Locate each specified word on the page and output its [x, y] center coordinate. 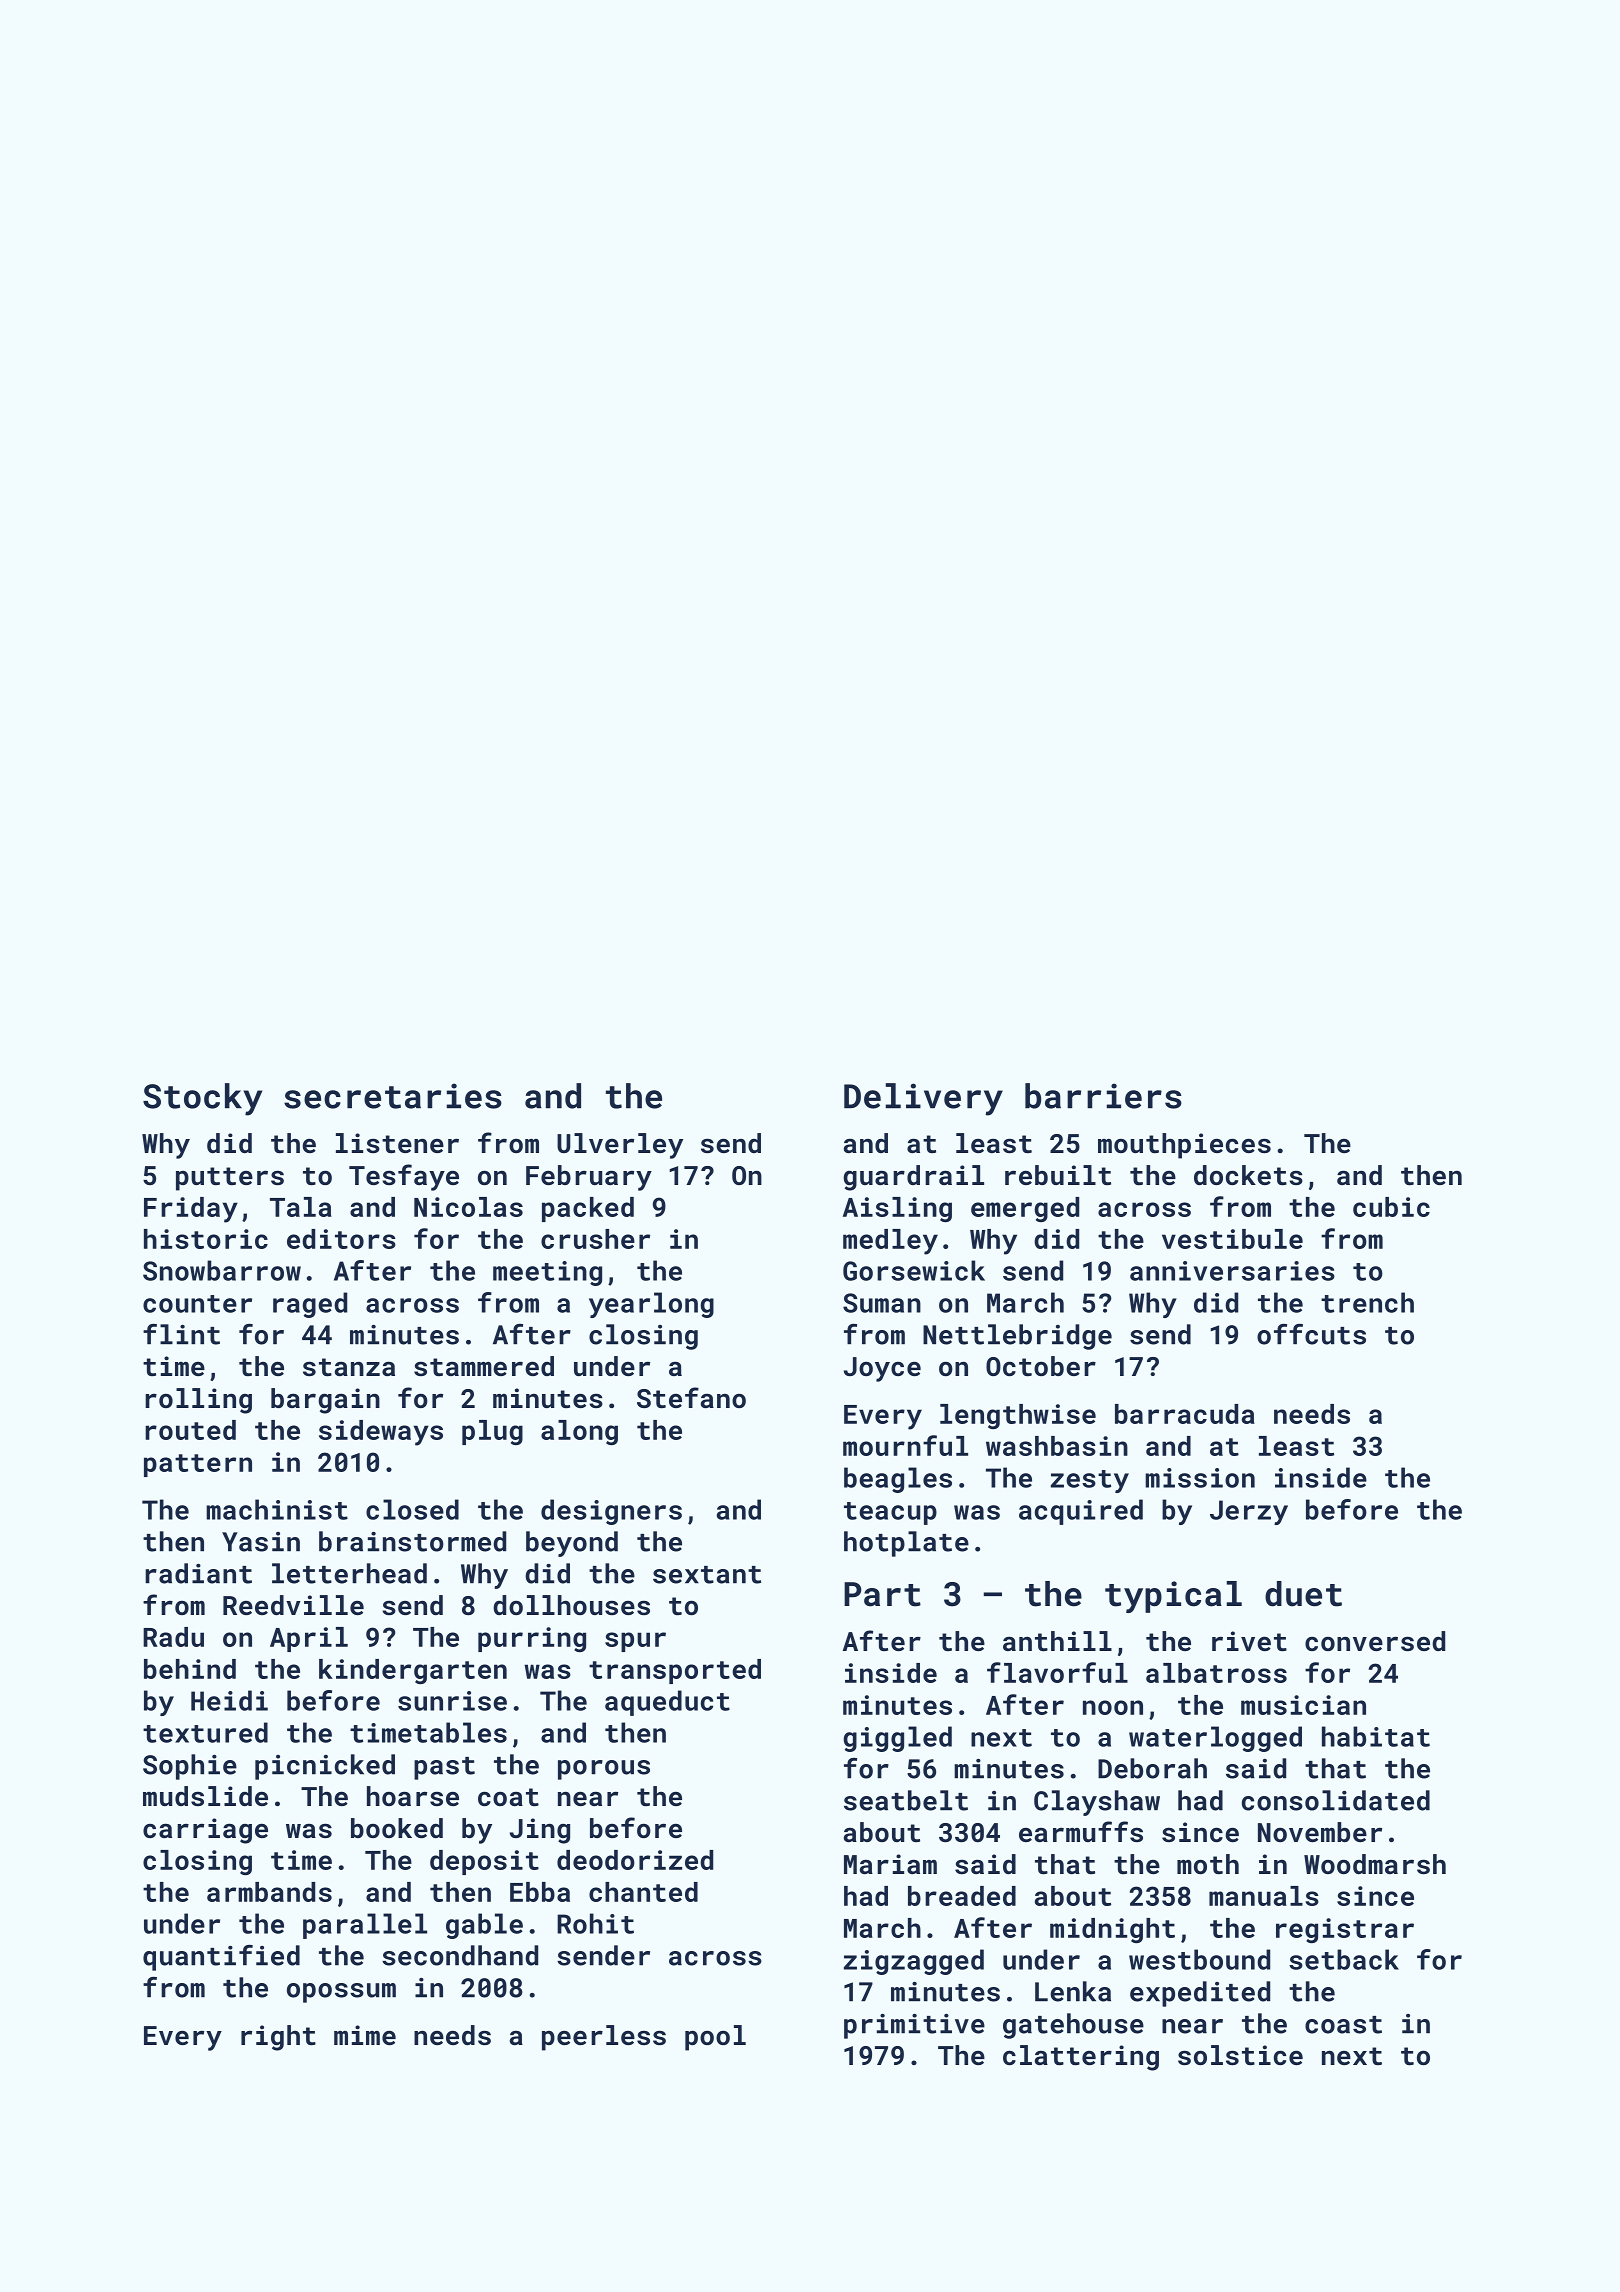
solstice [1240, 2055]
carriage [205, 1831]
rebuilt [1058, 1175]
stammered [484, 1366]
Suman [882, 1303]
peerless [604, 2038]
